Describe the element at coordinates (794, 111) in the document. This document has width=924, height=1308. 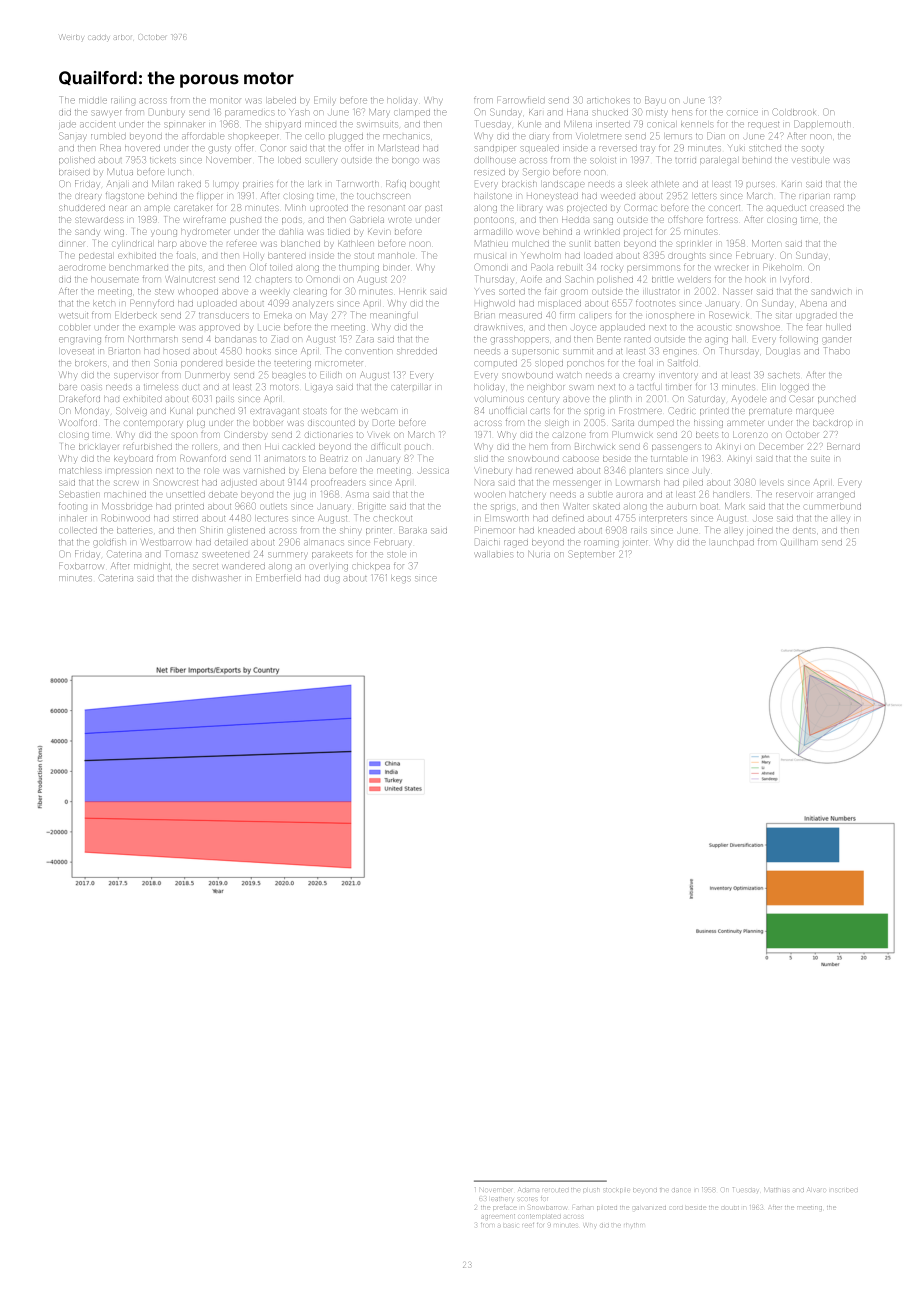
I see `Coldbrook` at that location.
